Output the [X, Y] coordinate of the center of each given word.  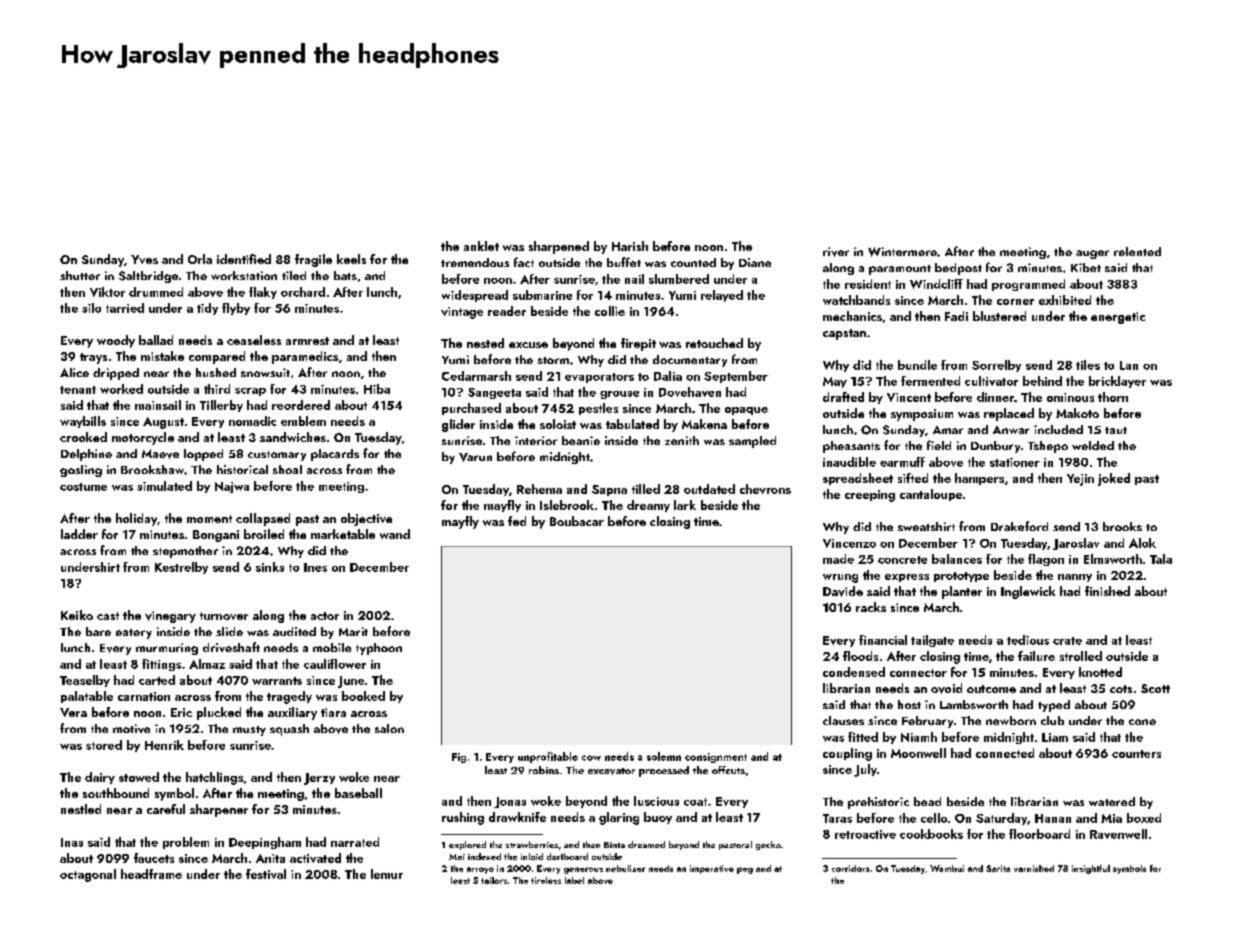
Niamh [919, 737]
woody [116, 341]
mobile [332, 647]
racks [871, 607]
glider [458, 425]
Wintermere [902, 252]
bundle [917, 365]
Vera [73, 712]
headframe [151, 874]
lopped [203, 455]
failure [1036, 656]
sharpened [559, 247]
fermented [930, 381]
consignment [716, 758]
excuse [528, 345]
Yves [144, 259]
